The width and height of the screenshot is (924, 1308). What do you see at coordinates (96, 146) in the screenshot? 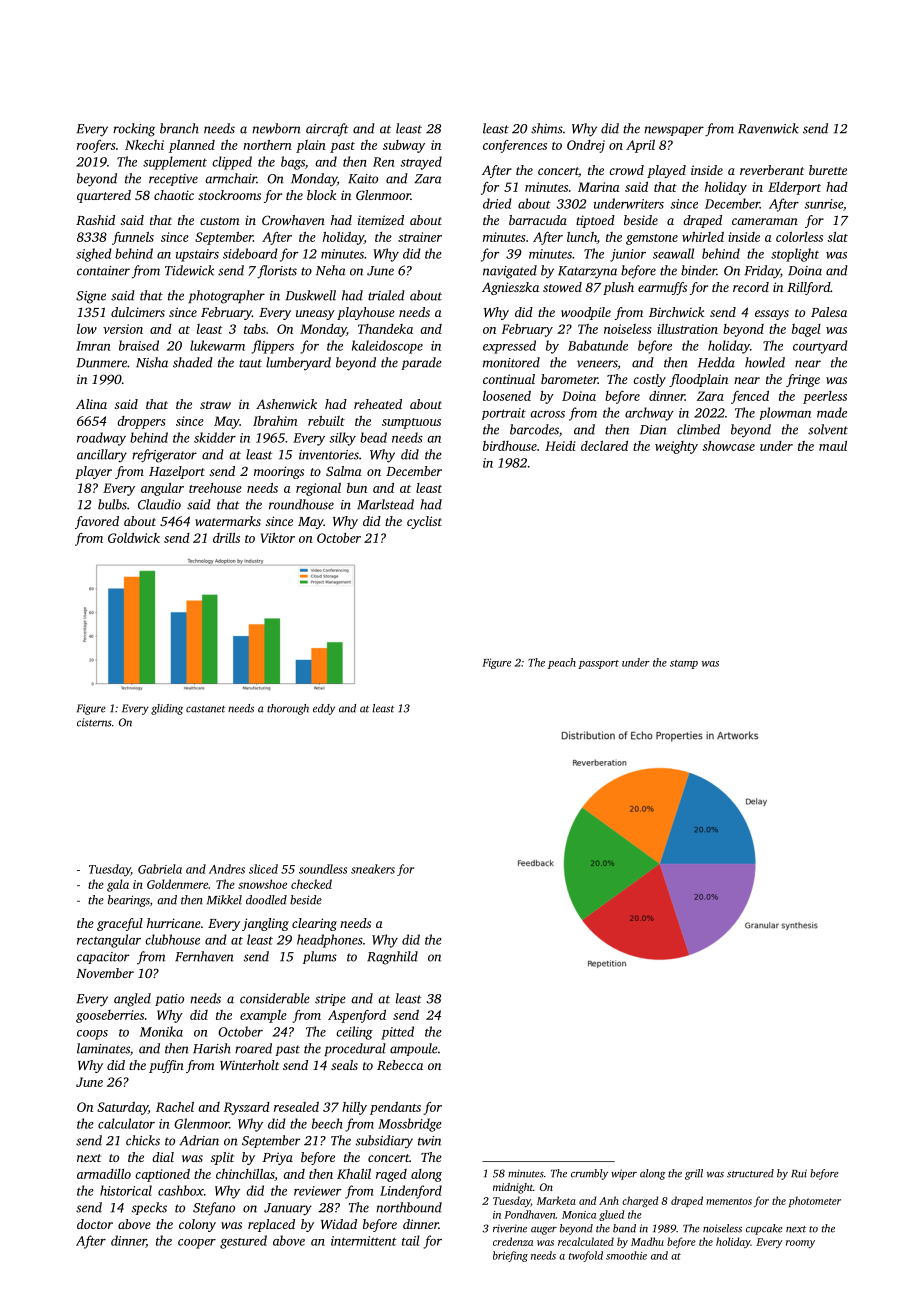
I see `roofers` at bounding box center [96, 146].
